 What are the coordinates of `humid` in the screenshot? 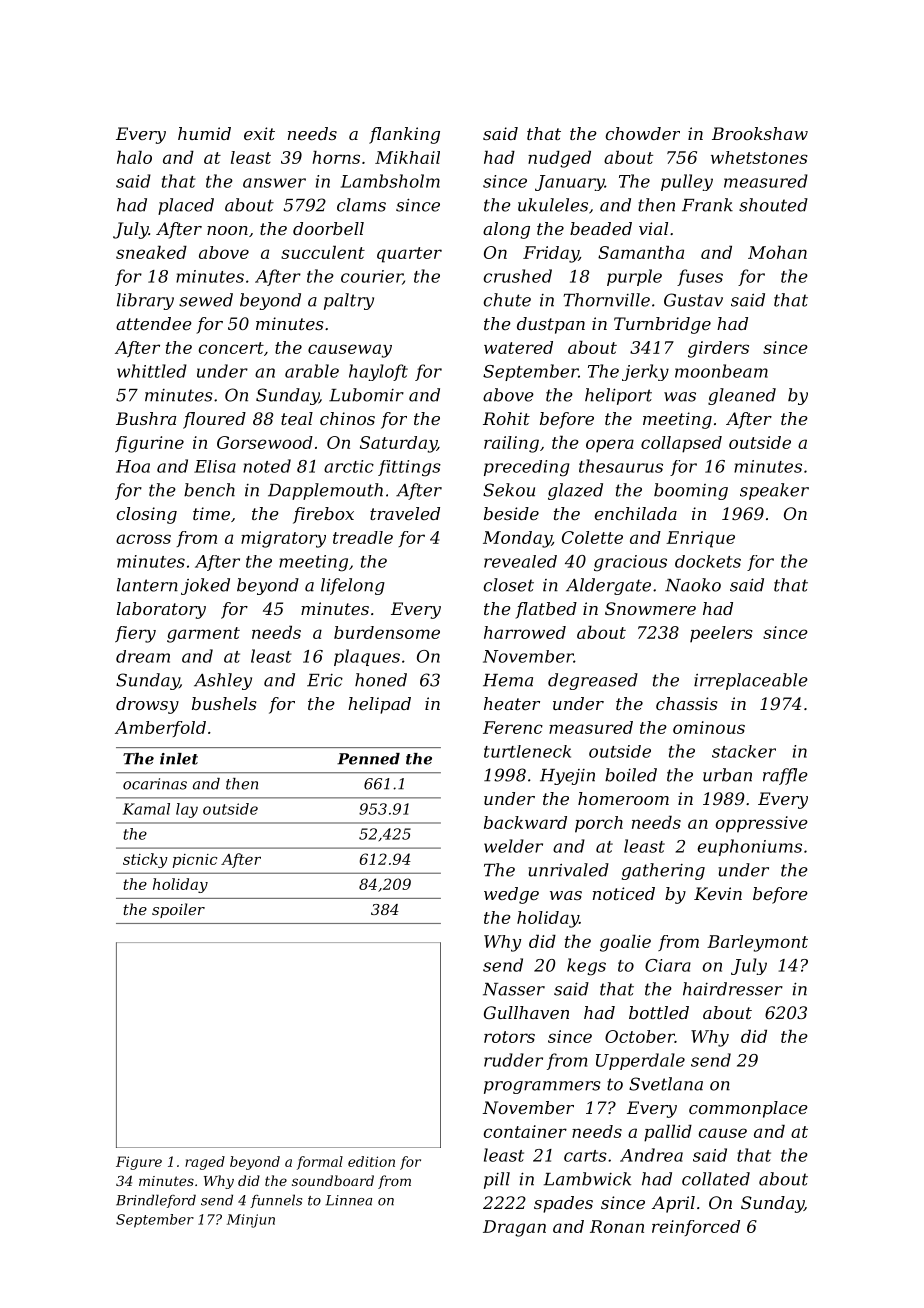 It's located at (204, 133).
